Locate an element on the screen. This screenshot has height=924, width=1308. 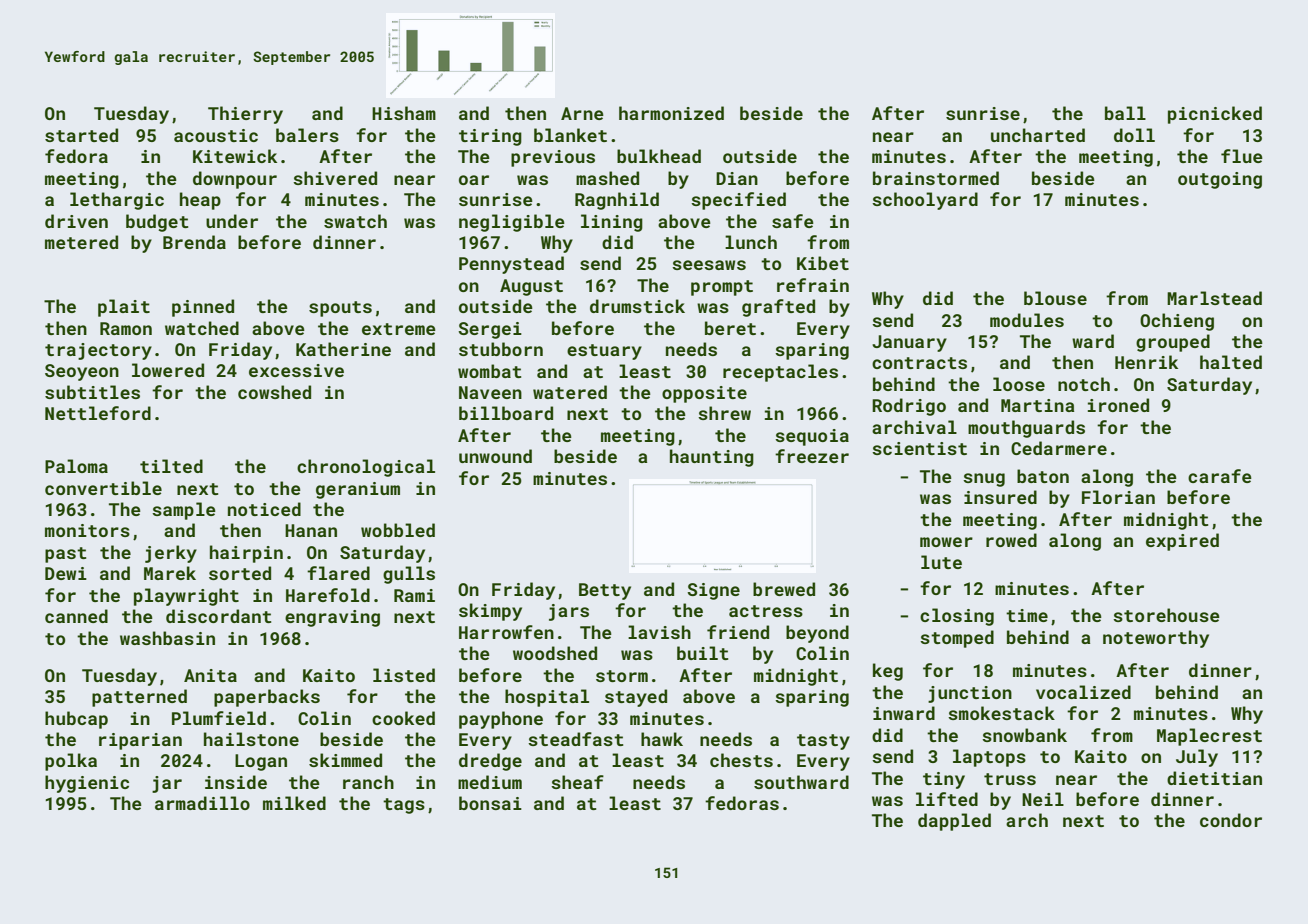
estuary is located at coordinates (604, 352).
